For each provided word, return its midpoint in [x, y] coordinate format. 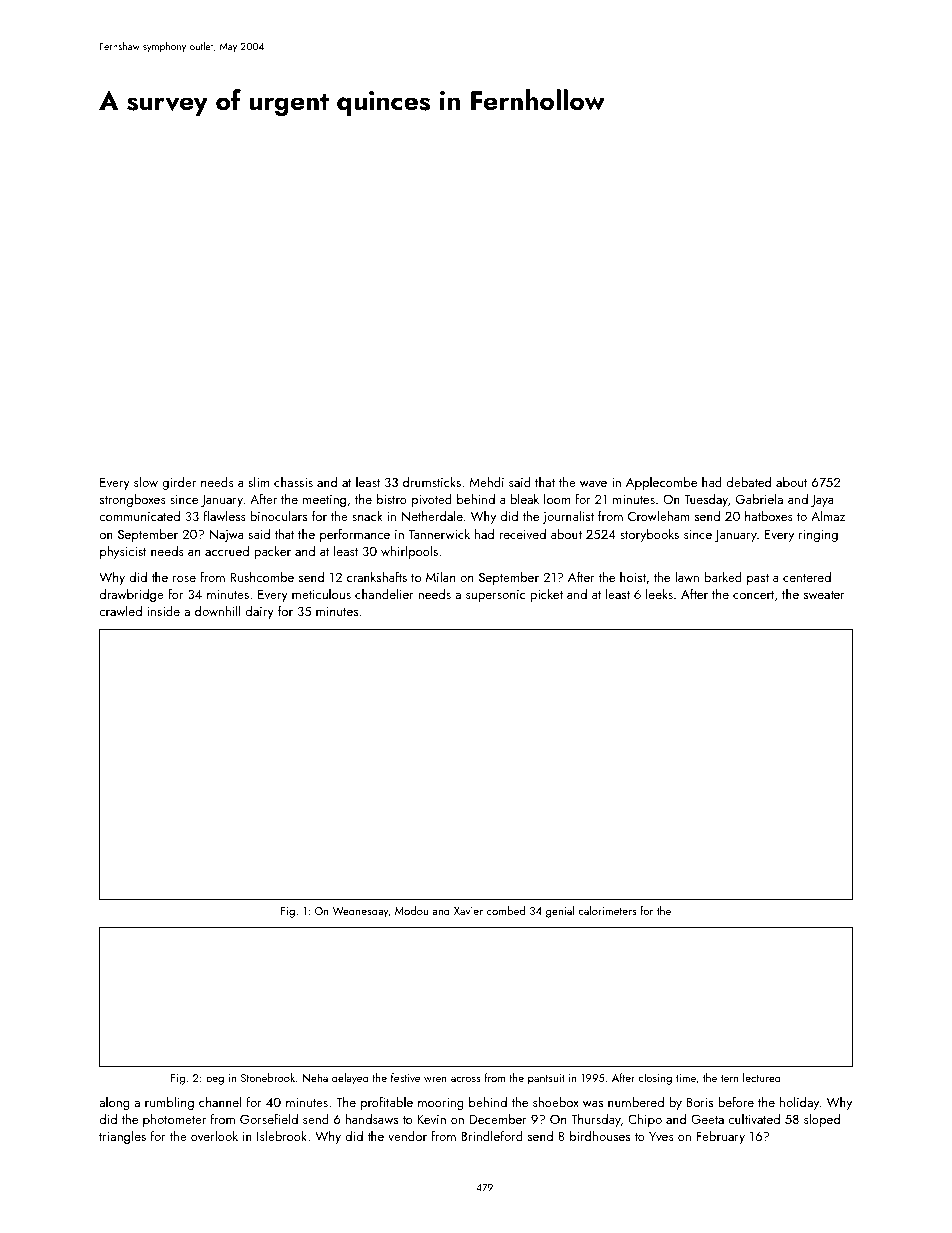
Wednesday [360, 912]
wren [435, 1079]
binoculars [278, 515]
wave [593, 484]
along [114, 1103]
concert [753, 595]
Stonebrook [268, 1077]
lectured [762, 1077]
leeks [659, 593]
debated [749, 481]
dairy [260, 612]
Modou [411, 910]
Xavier [468, 911]
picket [546, 595]
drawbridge [132, 595]
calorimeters [607, 910]
